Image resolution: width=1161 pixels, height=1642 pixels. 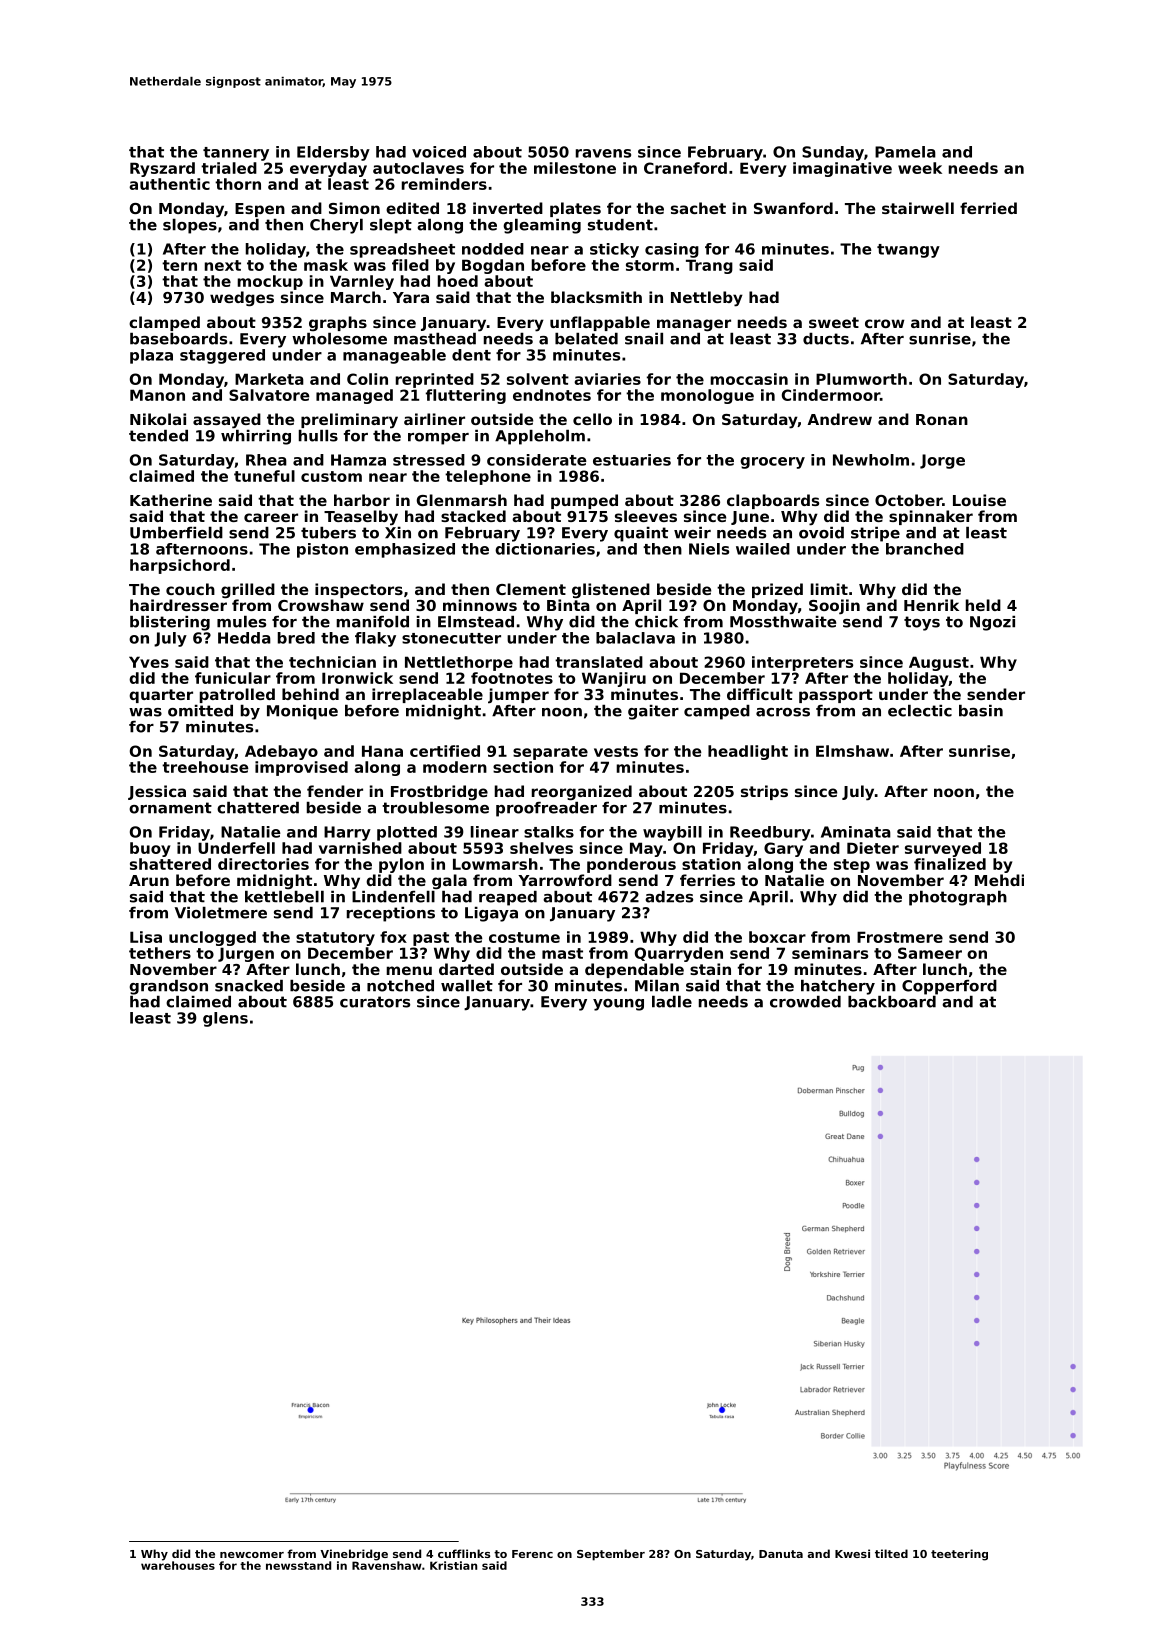 What do you see at coordinates (950, 864) in the screenshot?
I see `finalized` at bounding box center [950, 864].
